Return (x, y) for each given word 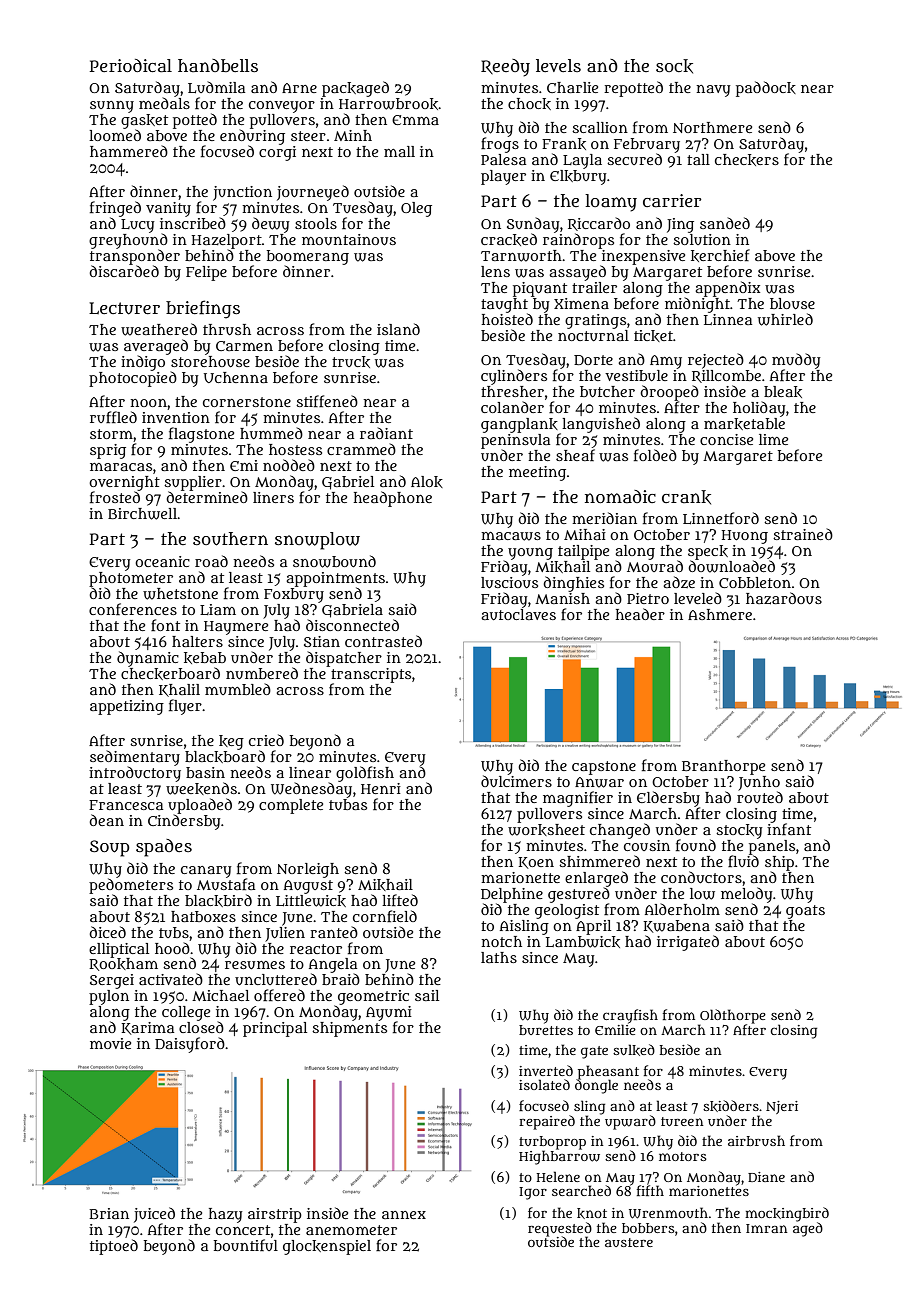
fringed (115, 209)
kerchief (720, 255)
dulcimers (516, 781)
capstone (604, 768)
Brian (109, 1213)
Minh (353, 135)
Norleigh (308, 870)
